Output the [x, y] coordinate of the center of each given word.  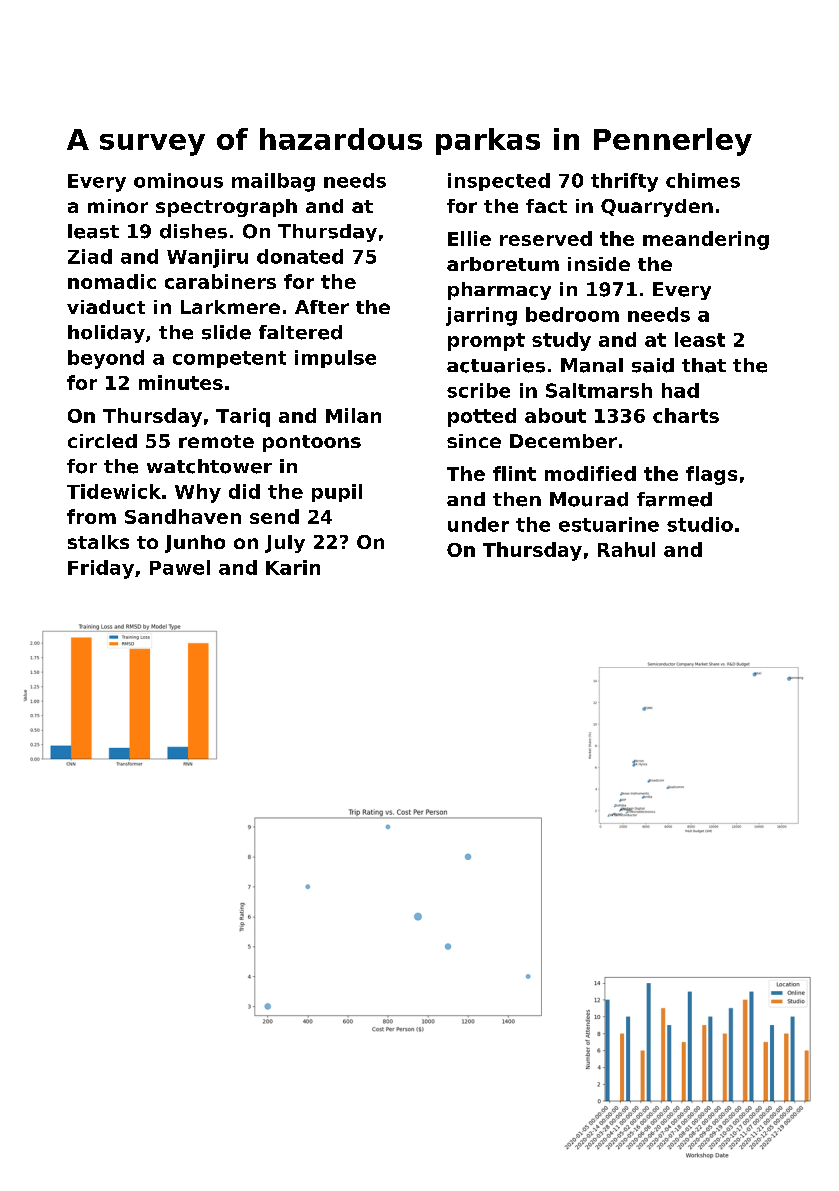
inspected [499, 182]
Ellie [469, 238]
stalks [98, 542]
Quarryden [657, 208]
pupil [337, 493]
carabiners [220, 281]
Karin [293, 567]
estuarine [609, 524]
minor [118, 206]
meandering [706, 240]
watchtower [209, 466]
